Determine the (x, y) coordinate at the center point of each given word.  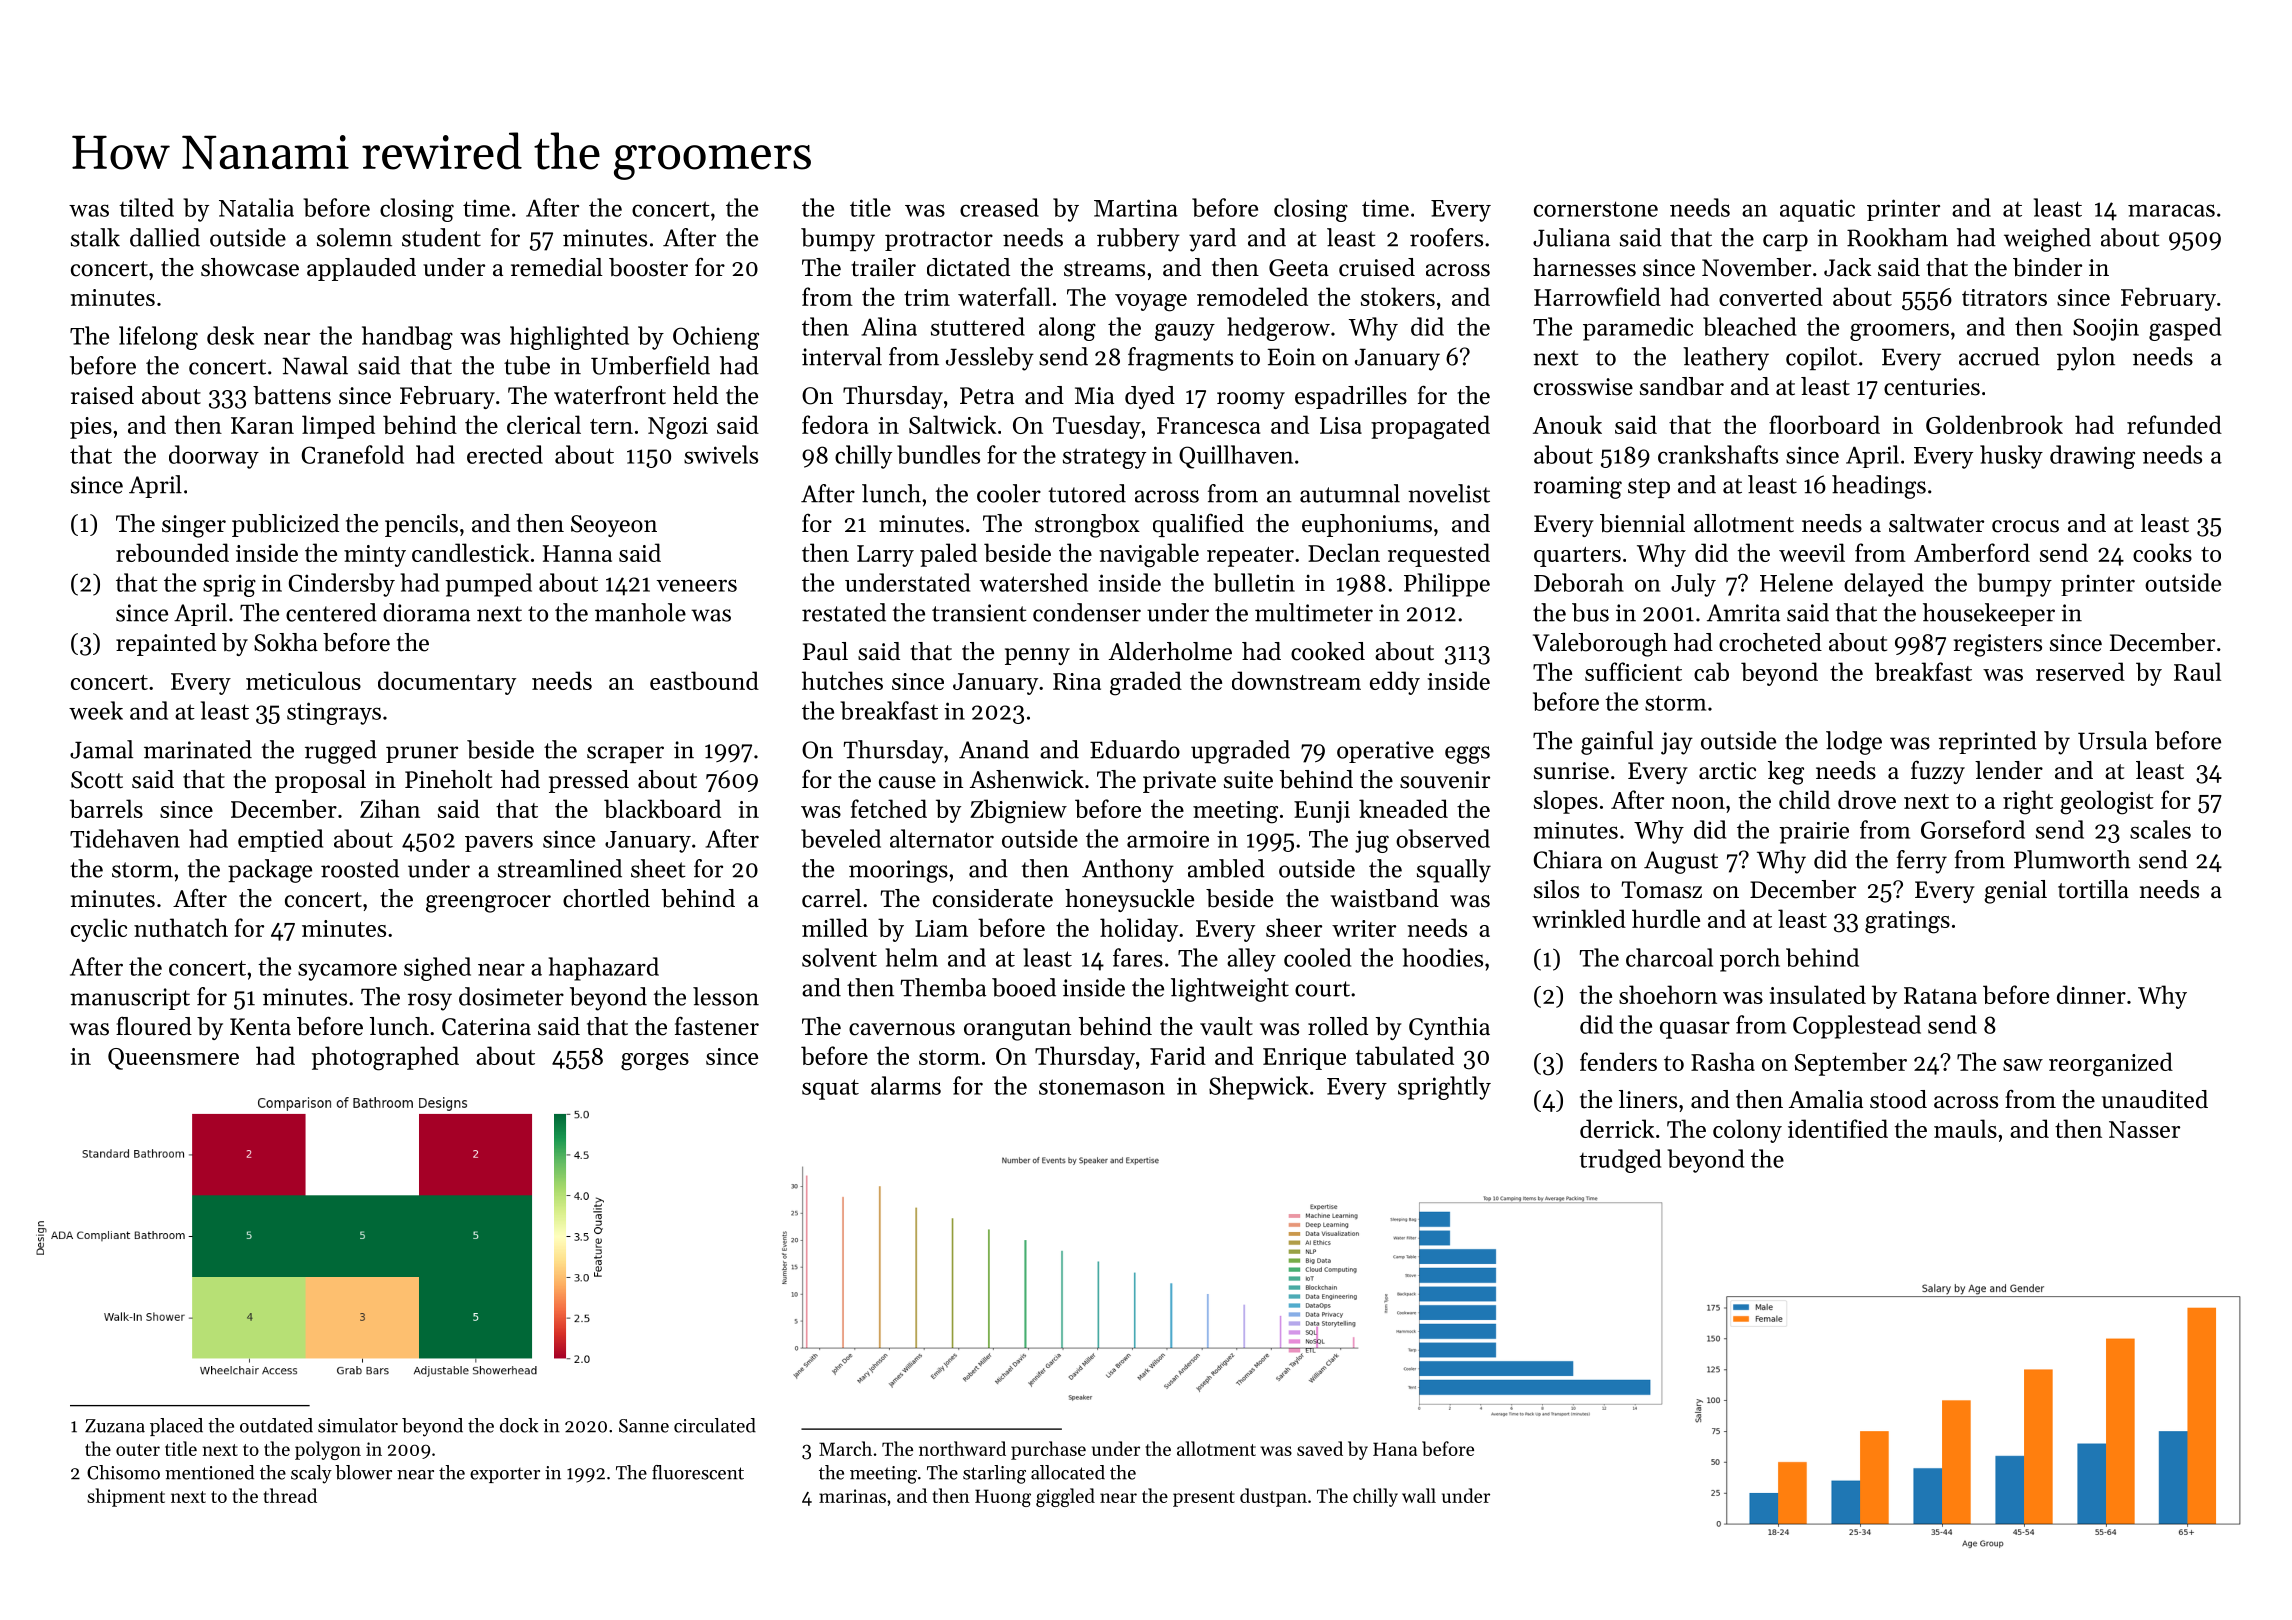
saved (1320, 1448)
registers (1998, 645)
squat (830, 1089)
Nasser (2144, 1129)
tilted (146, 207)
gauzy (1185, 332)
